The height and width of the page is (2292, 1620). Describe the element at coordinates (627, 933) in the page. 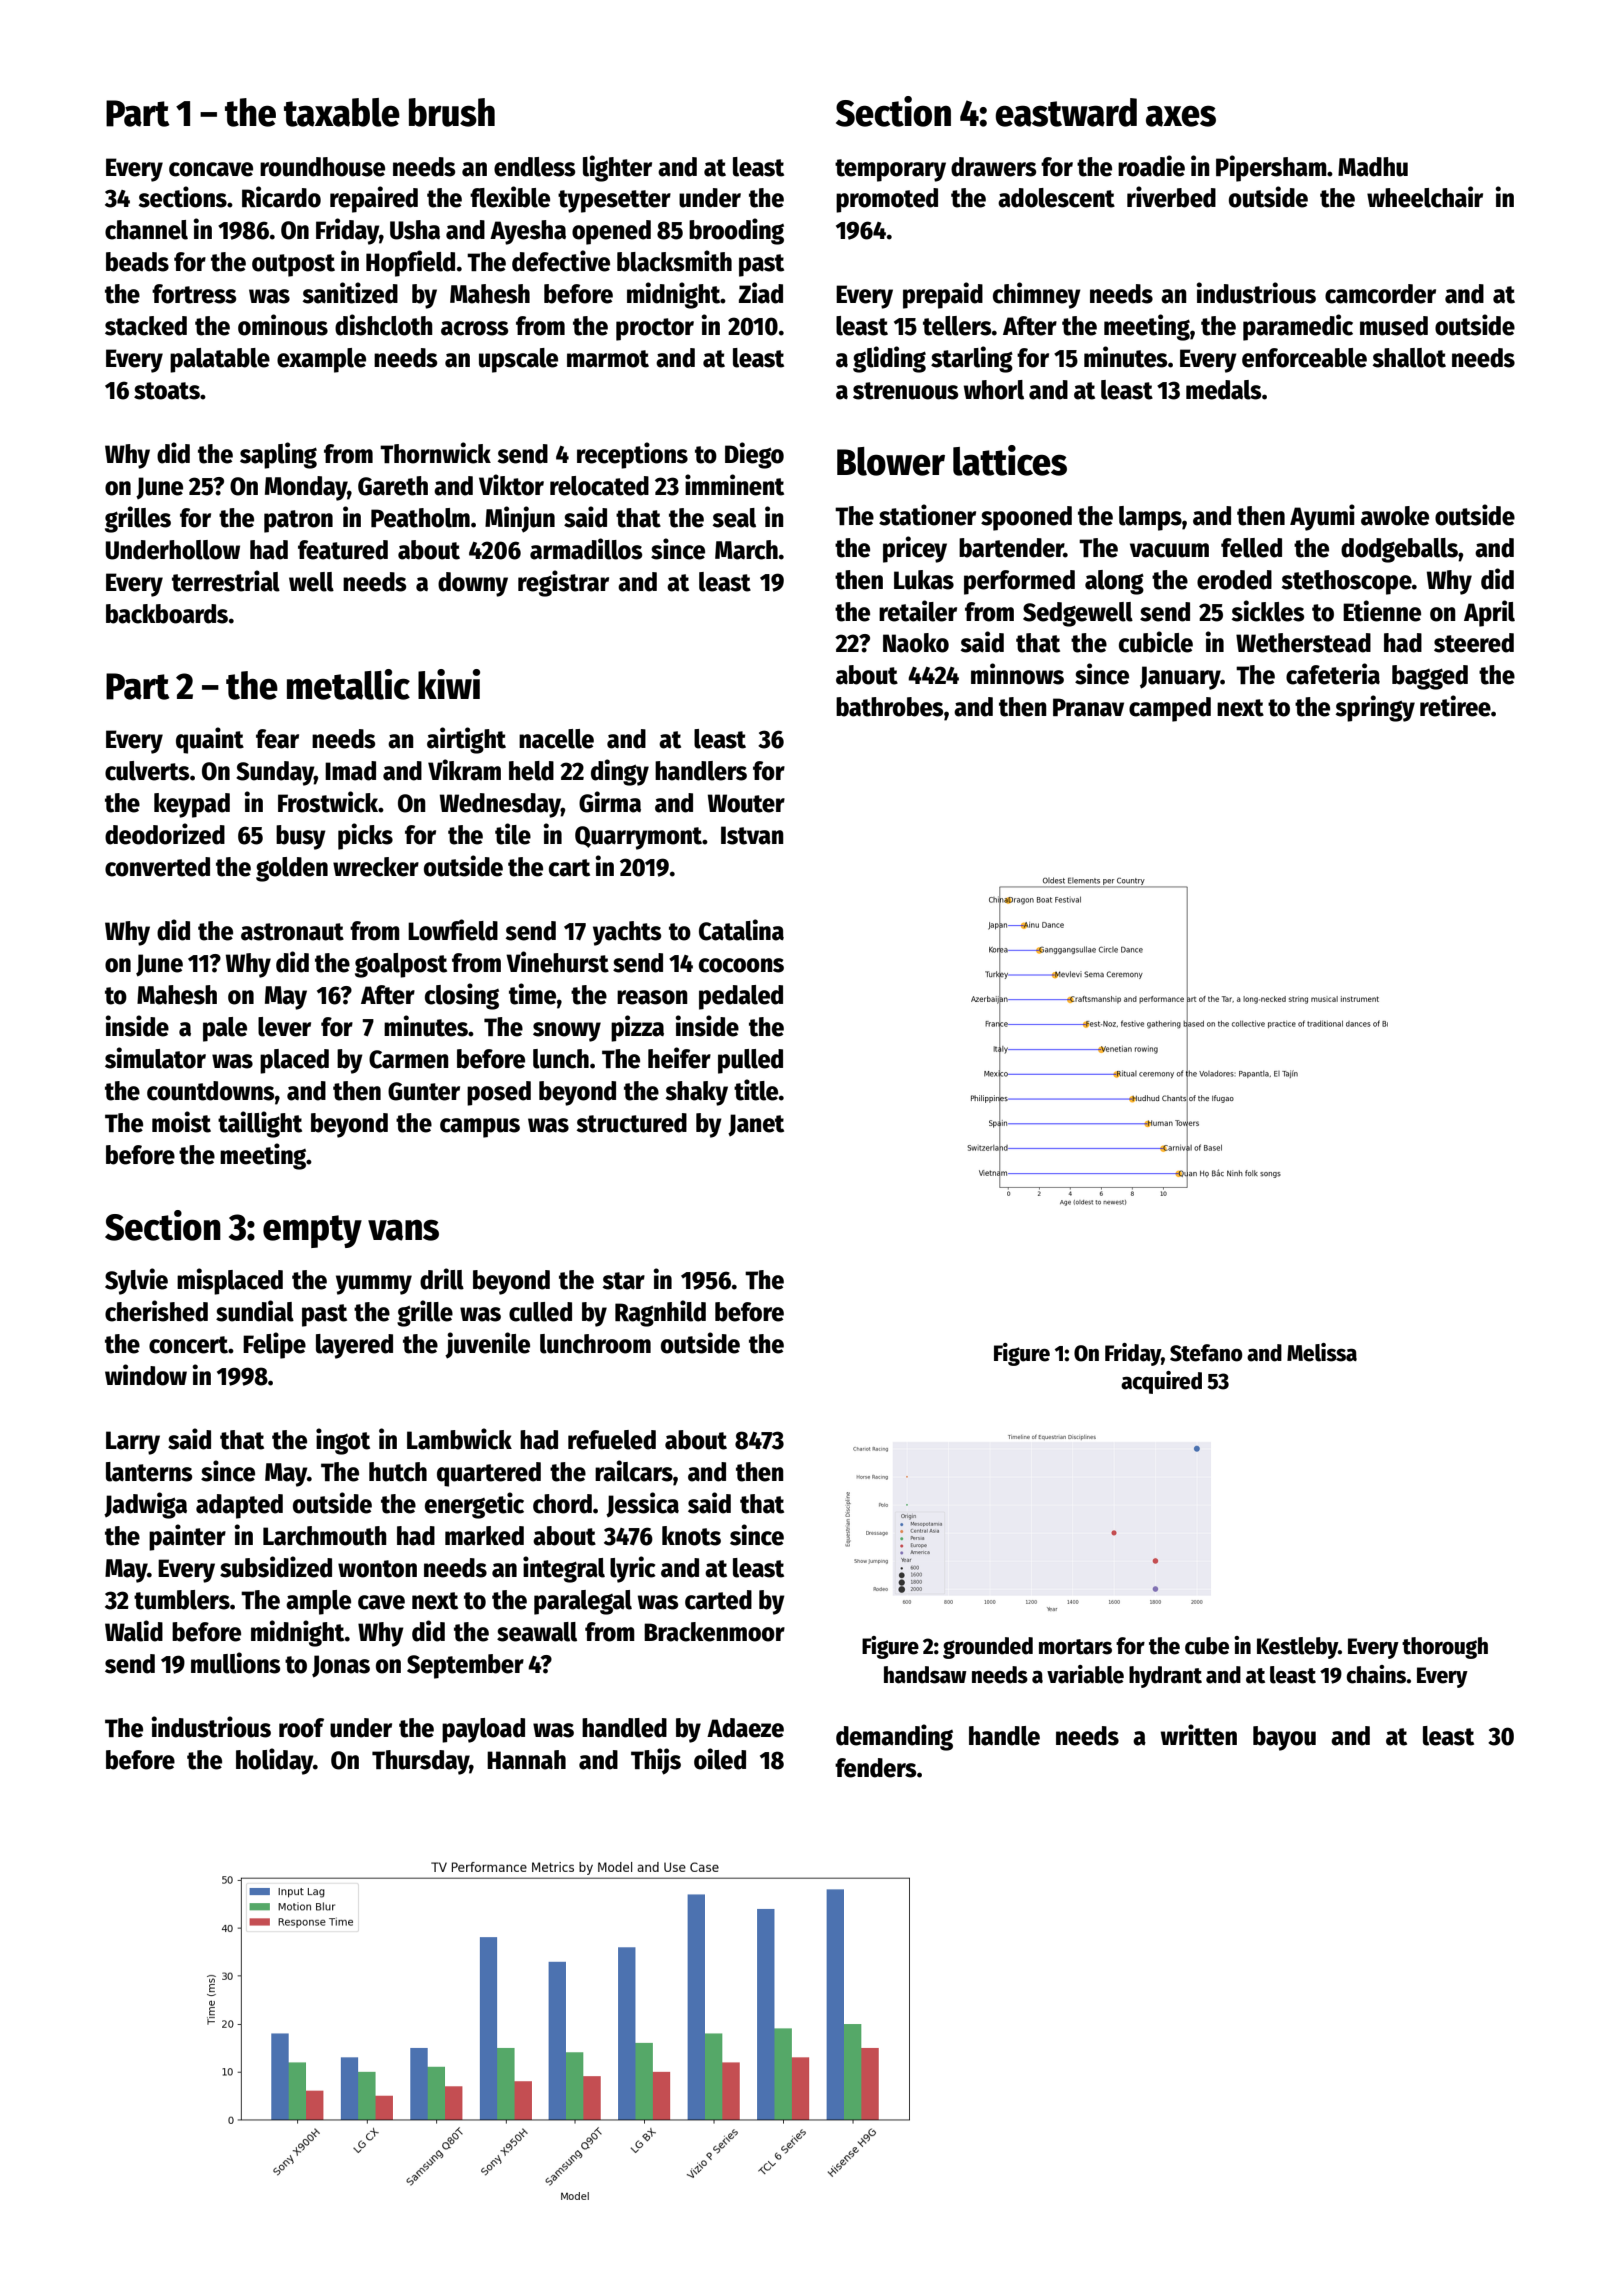

I see `yachts` at that location.
